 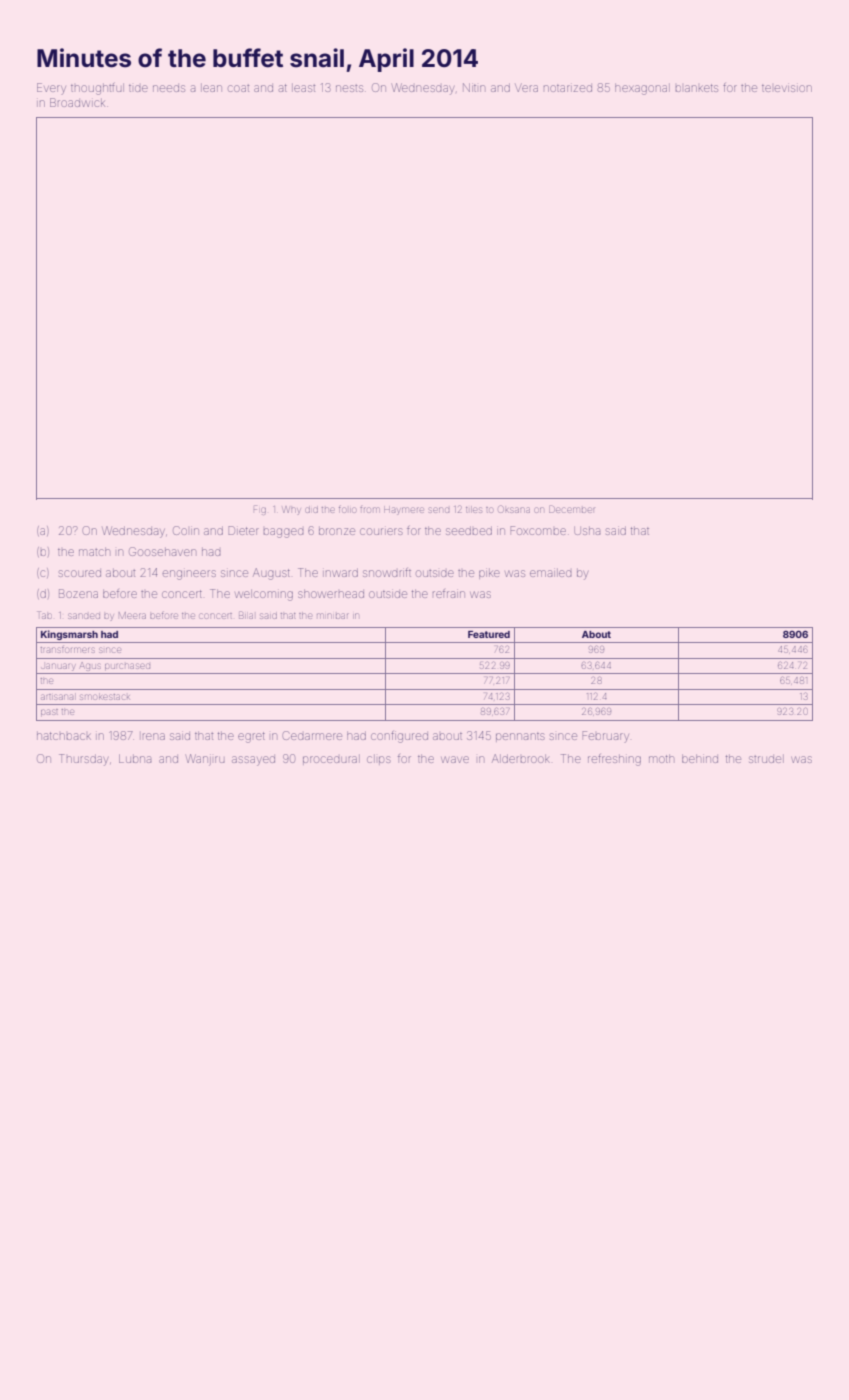 What do you see at coordinates (439, 510) in the screenshot?
I see `send` at bounding box center [439, 510].
